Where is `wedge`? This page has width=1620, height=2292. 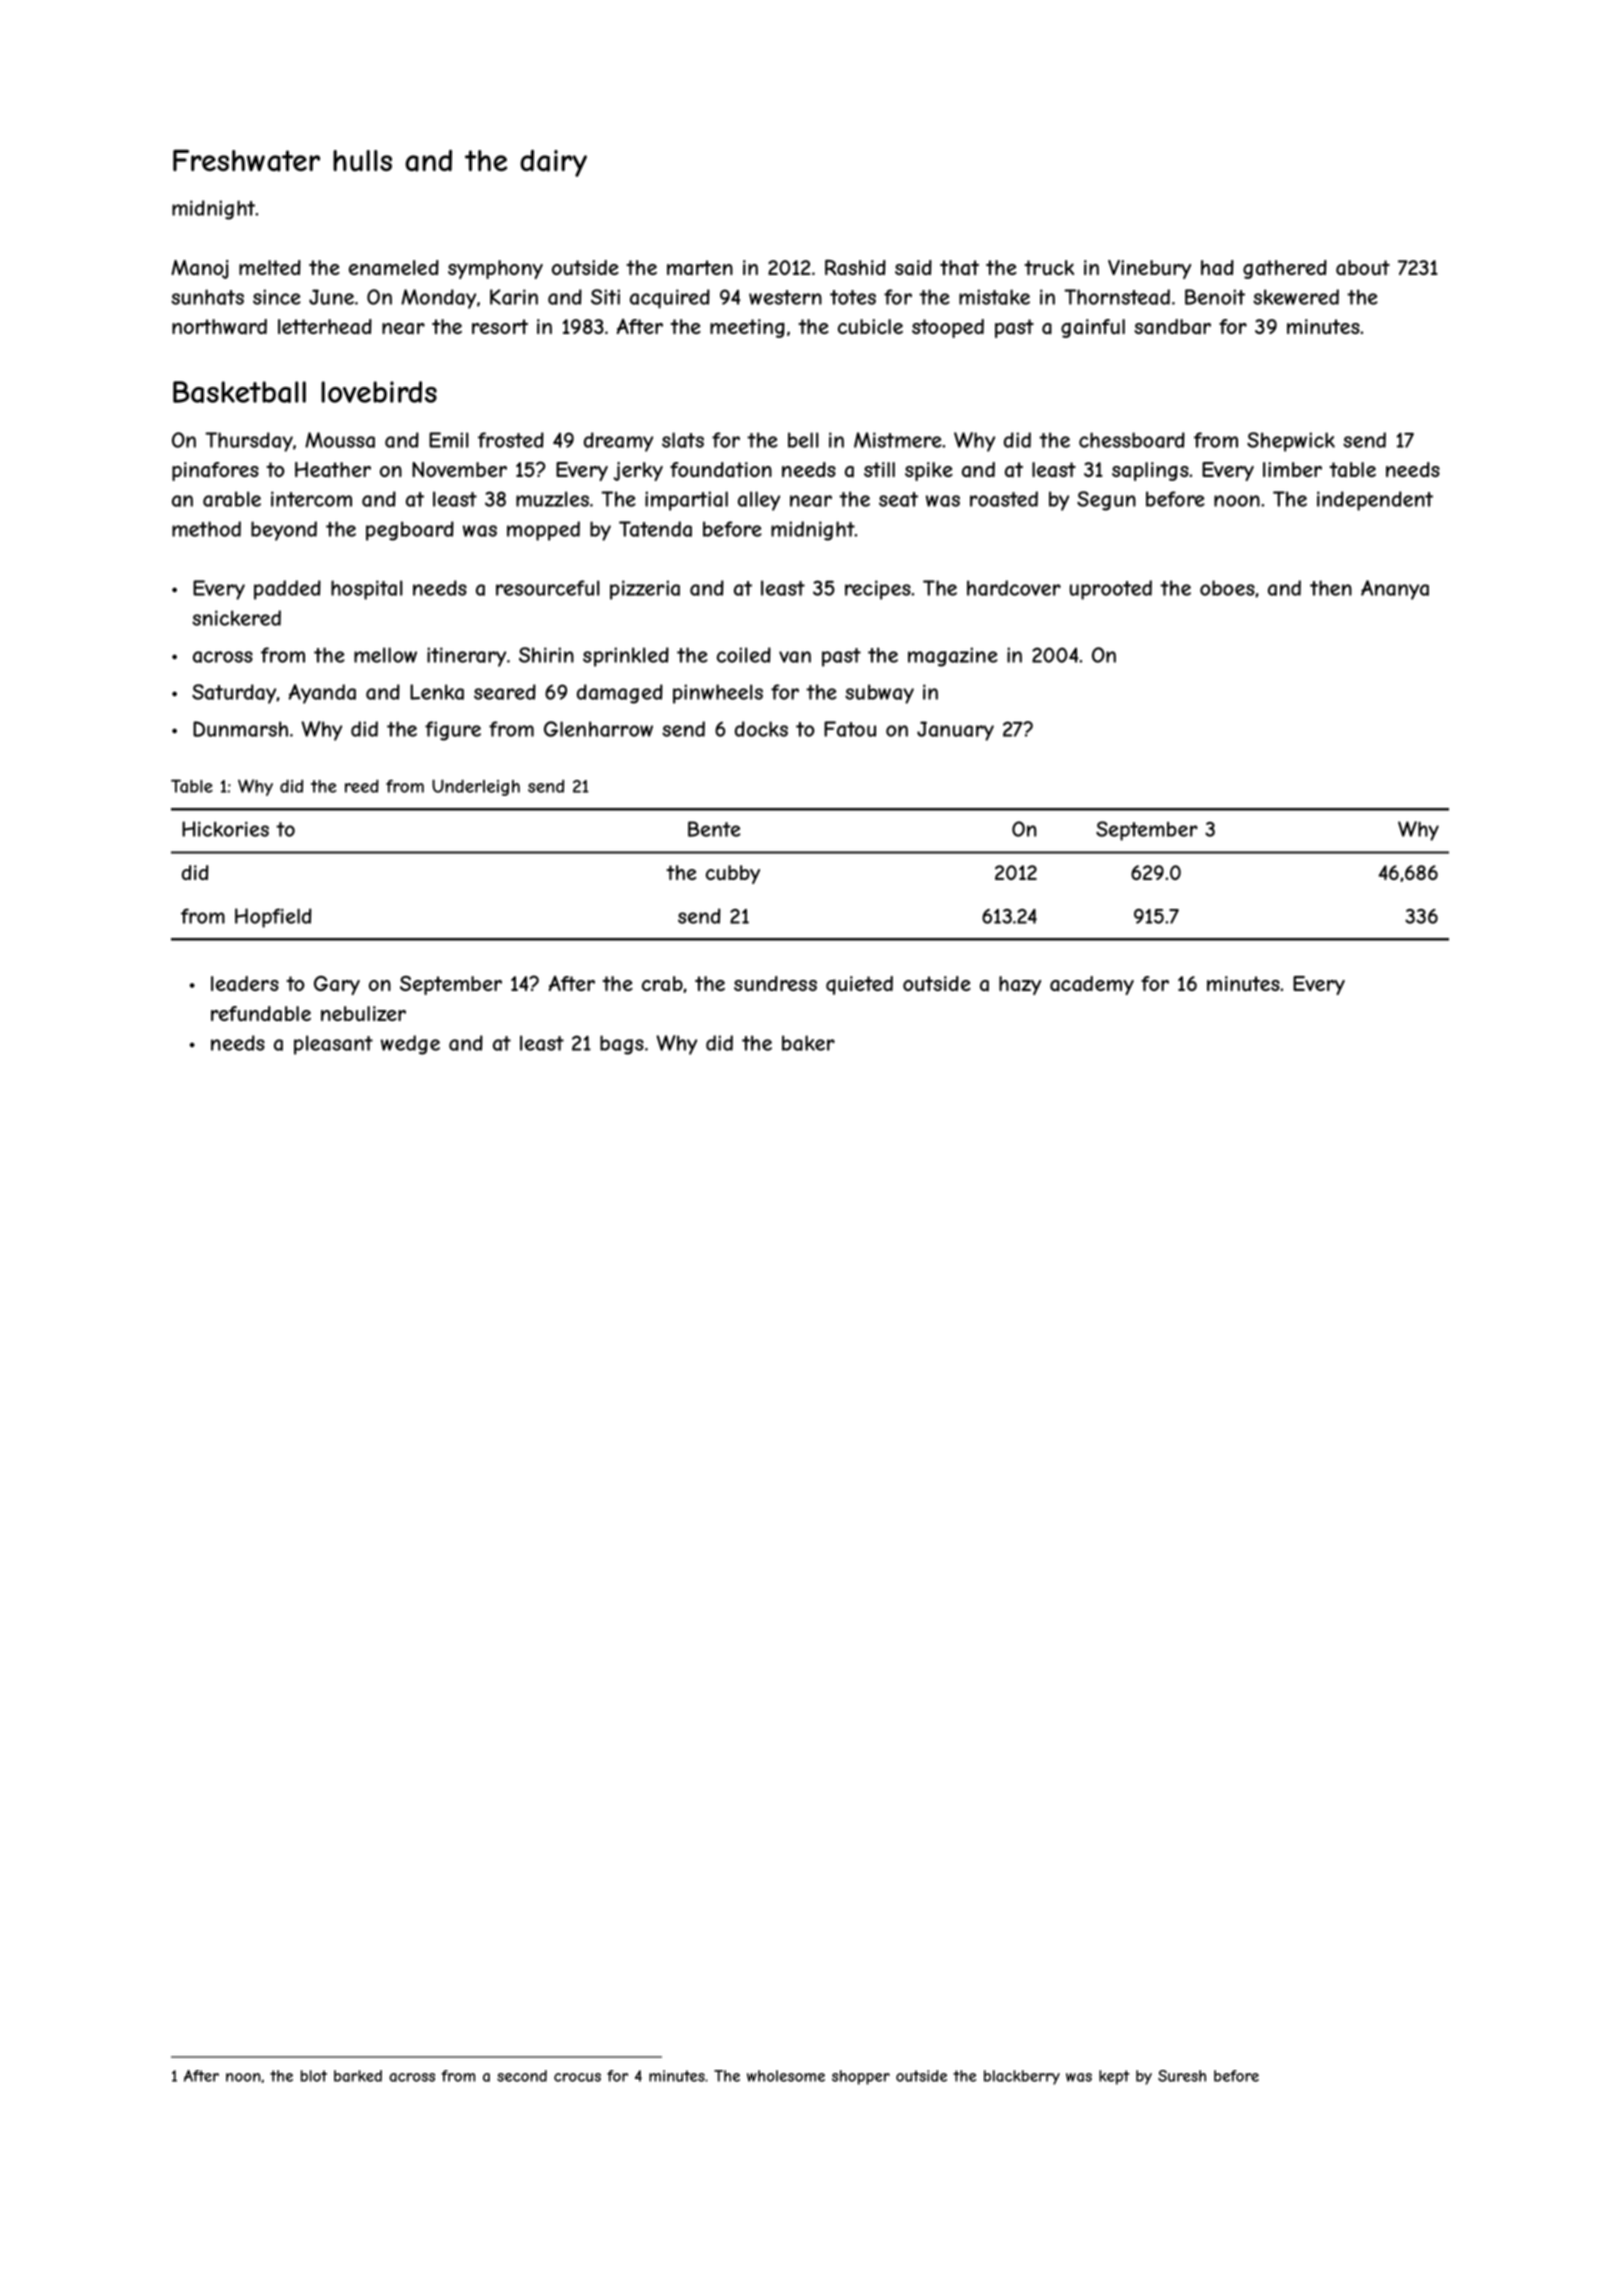
wedge is located at coordinates (410, 1045).
